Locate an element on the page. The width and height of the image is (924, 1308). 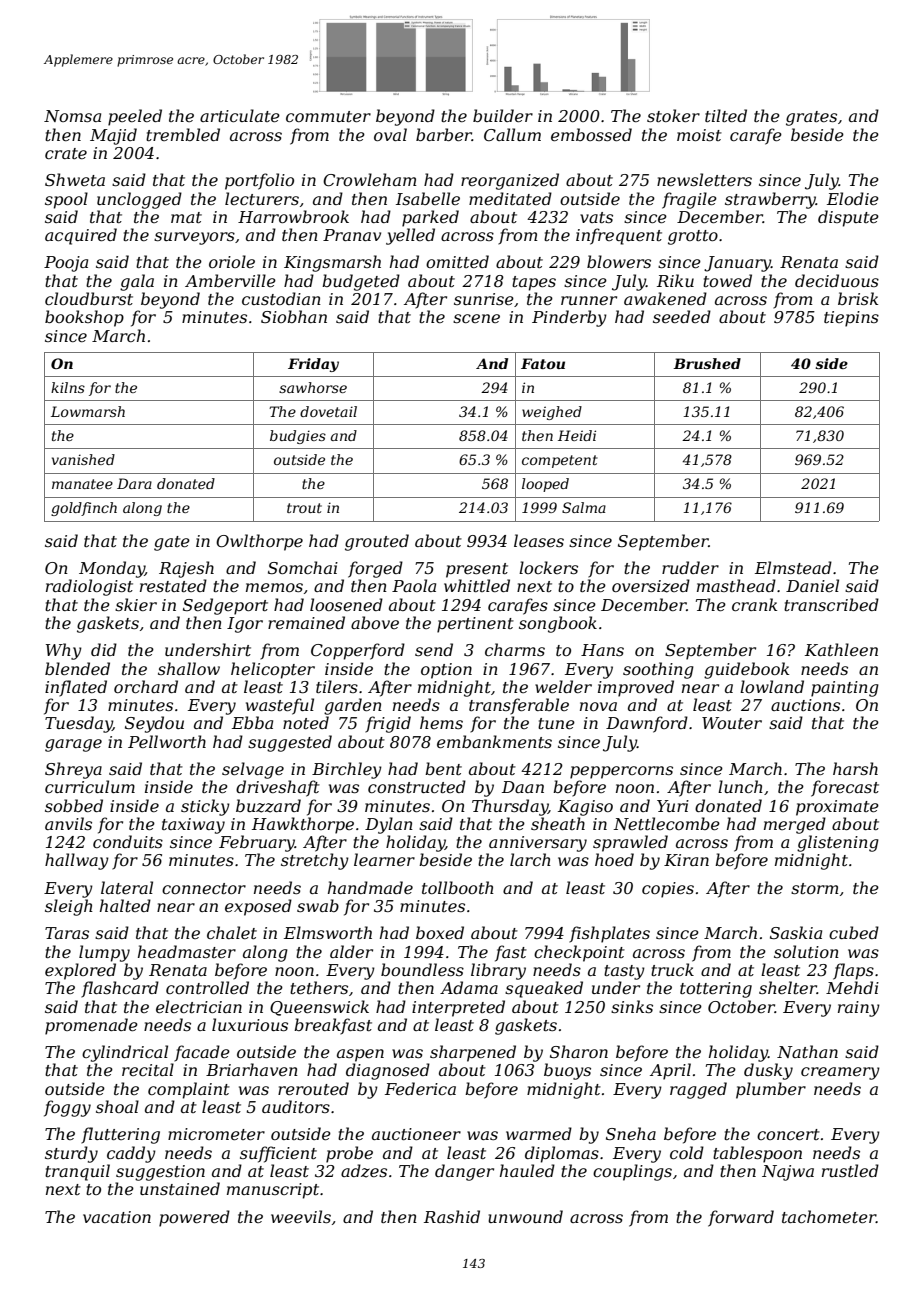
helicopter is located at coordinates (273, 670).
